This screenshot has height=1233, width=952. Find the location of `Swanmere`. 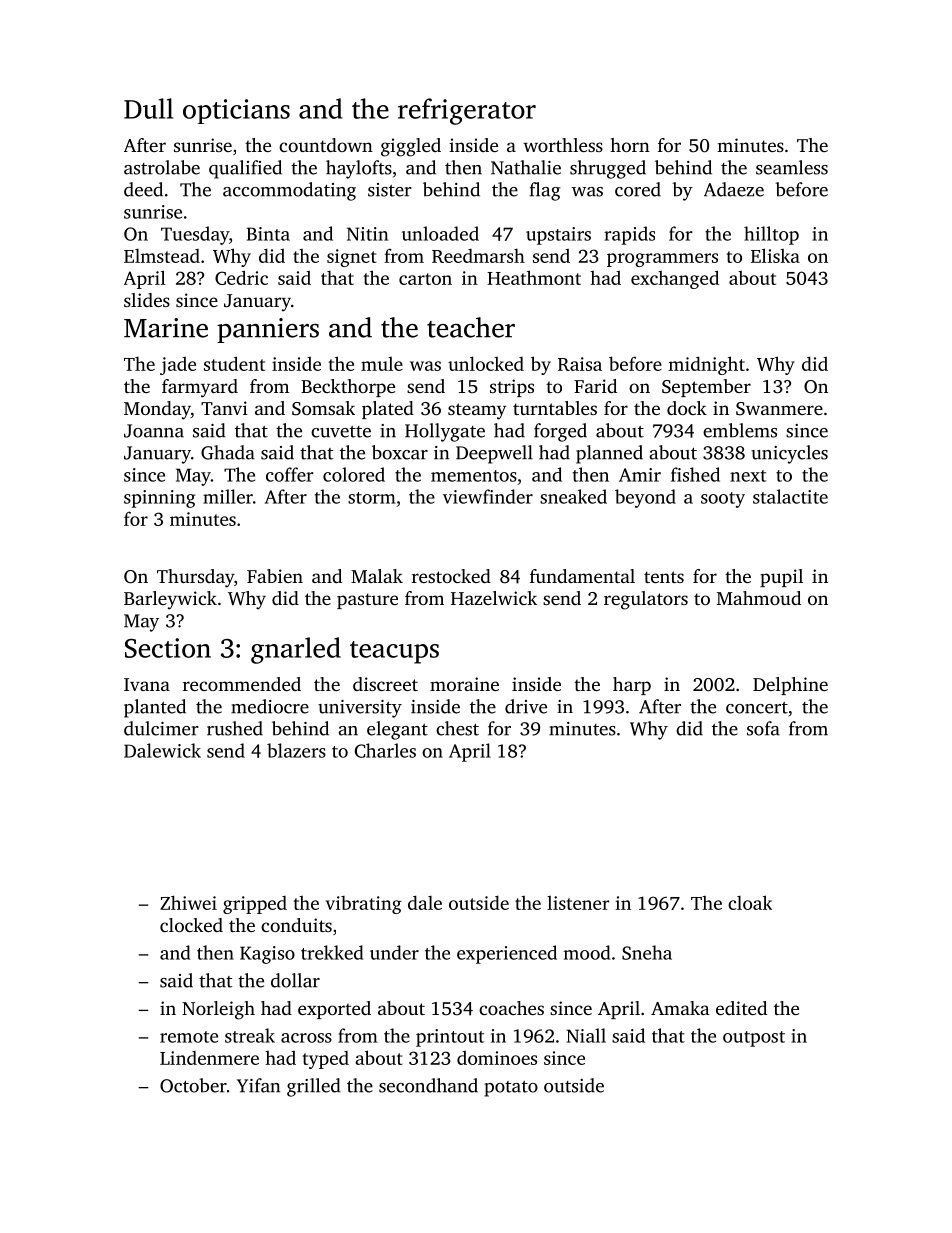

Swanmere is located at coordinates (779, 409).
